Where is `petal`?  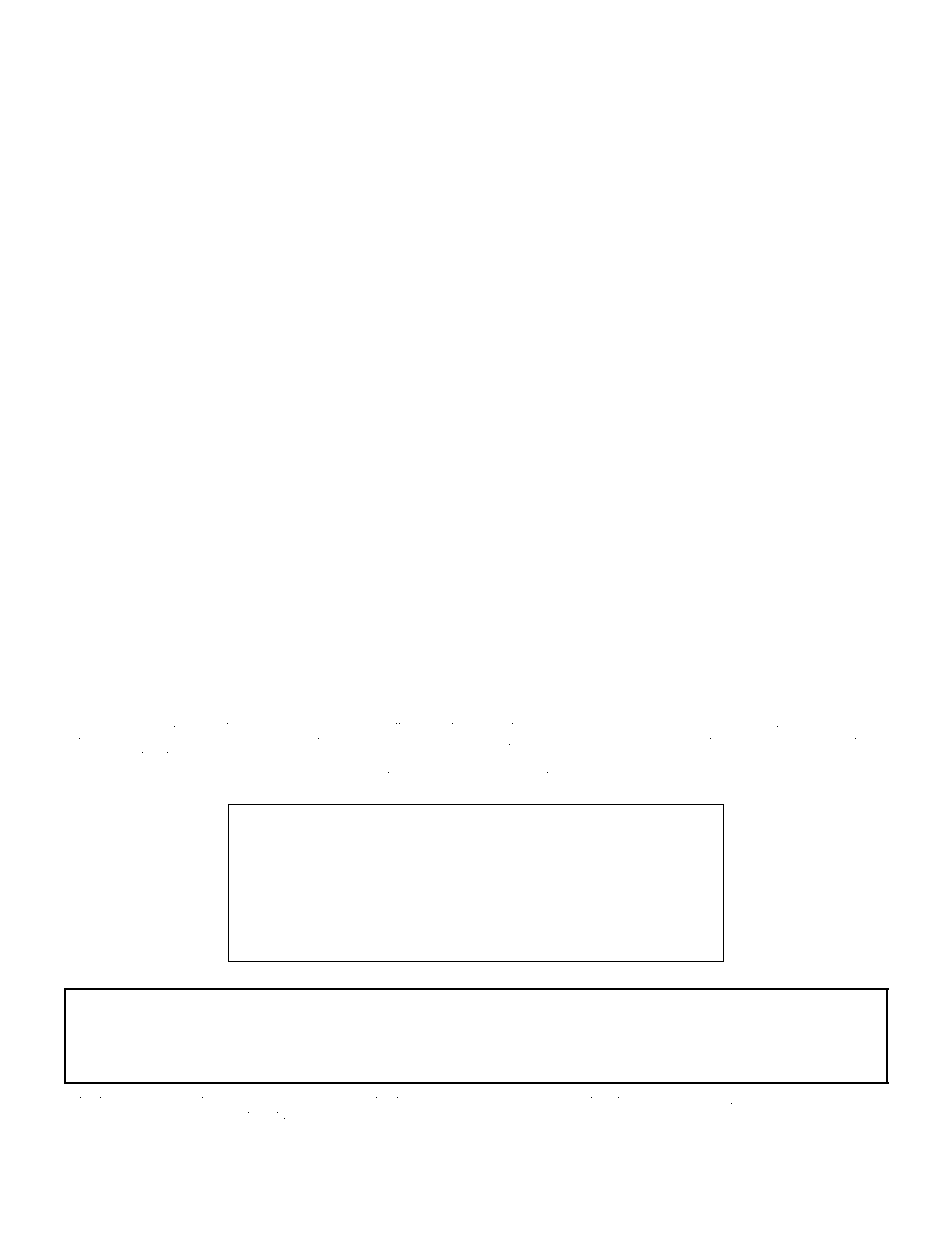 petal is located at coordinates (260, 726).
